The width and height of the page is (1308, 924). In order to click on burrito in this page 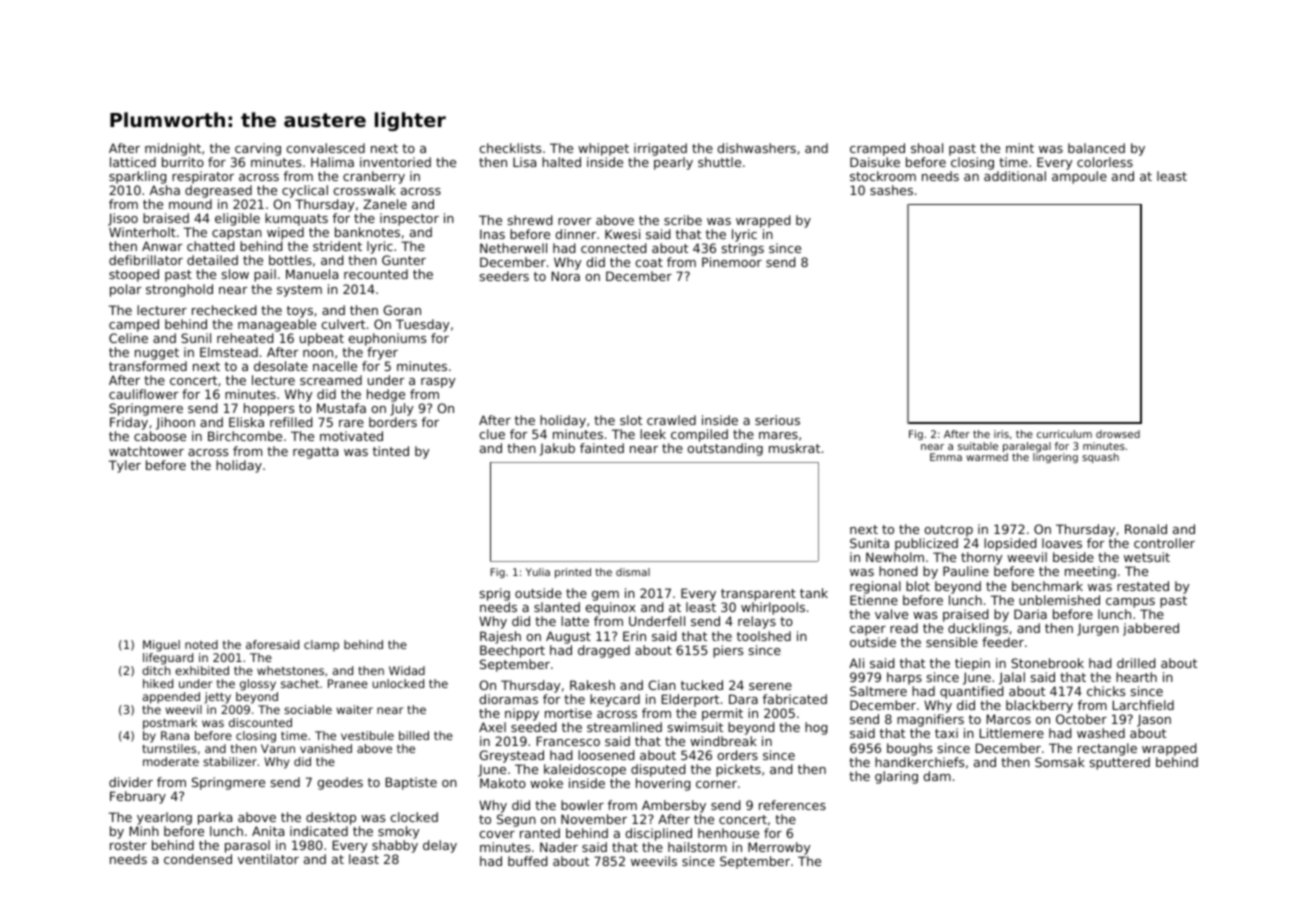, I will do `click(183, 162)`.
